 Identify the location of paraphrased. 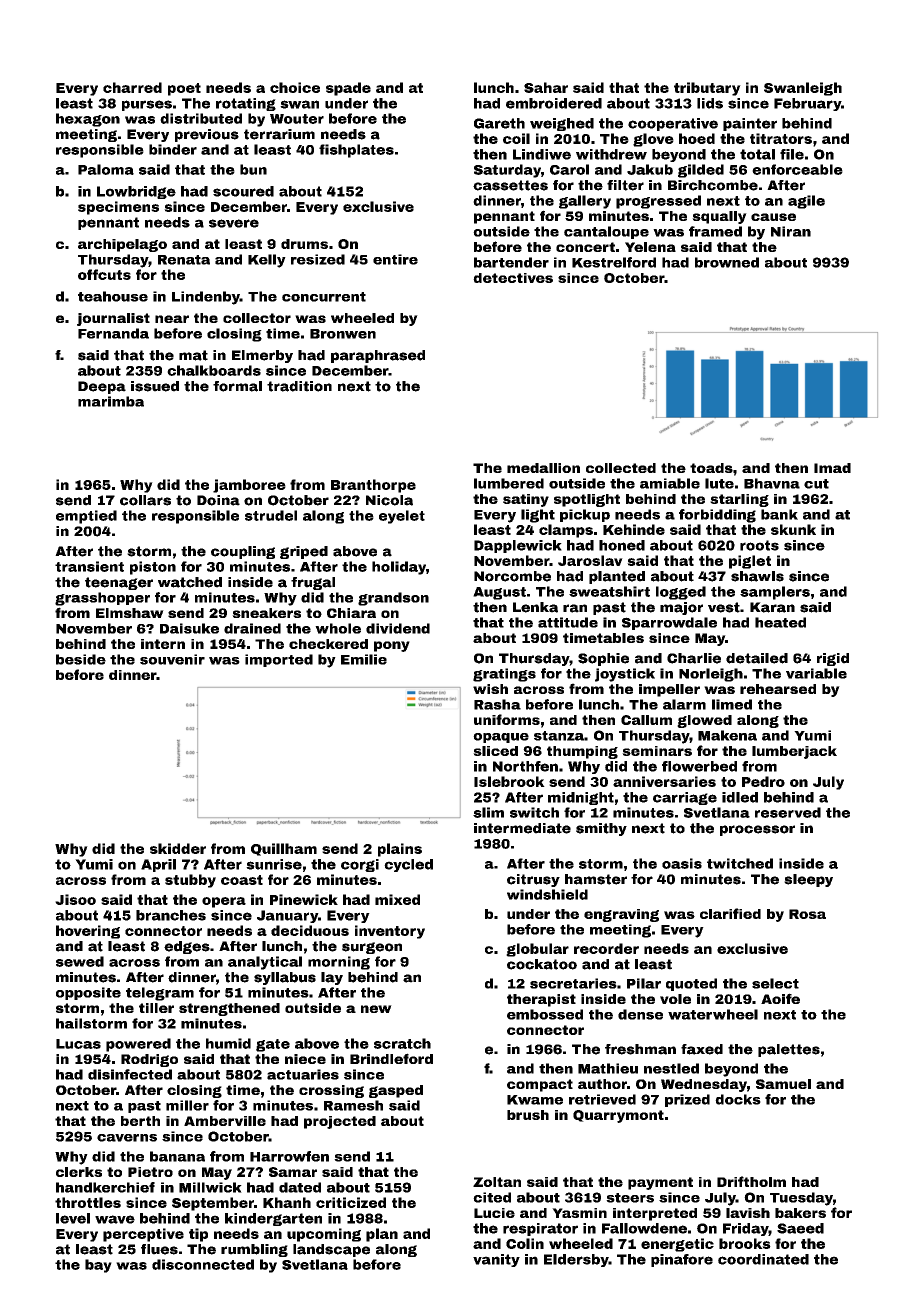
(378, 356).
